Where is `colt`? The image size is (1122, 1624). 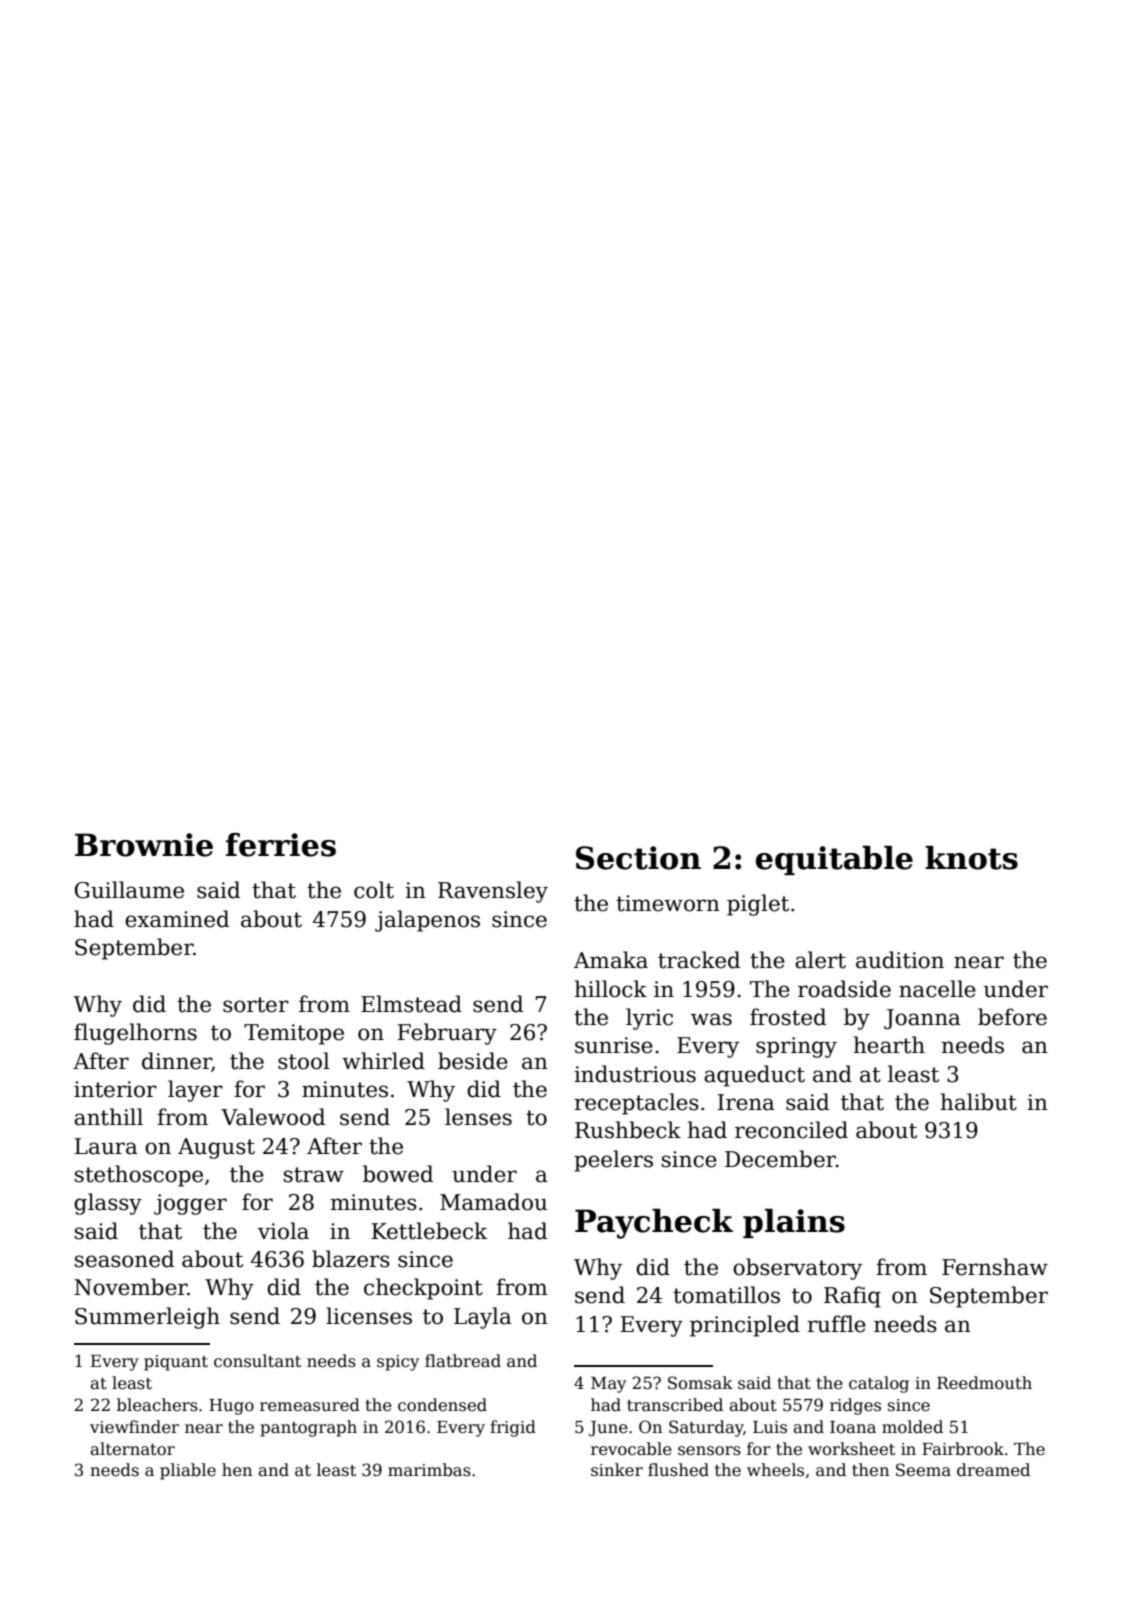 colt is located at coordinates (374, 890).
